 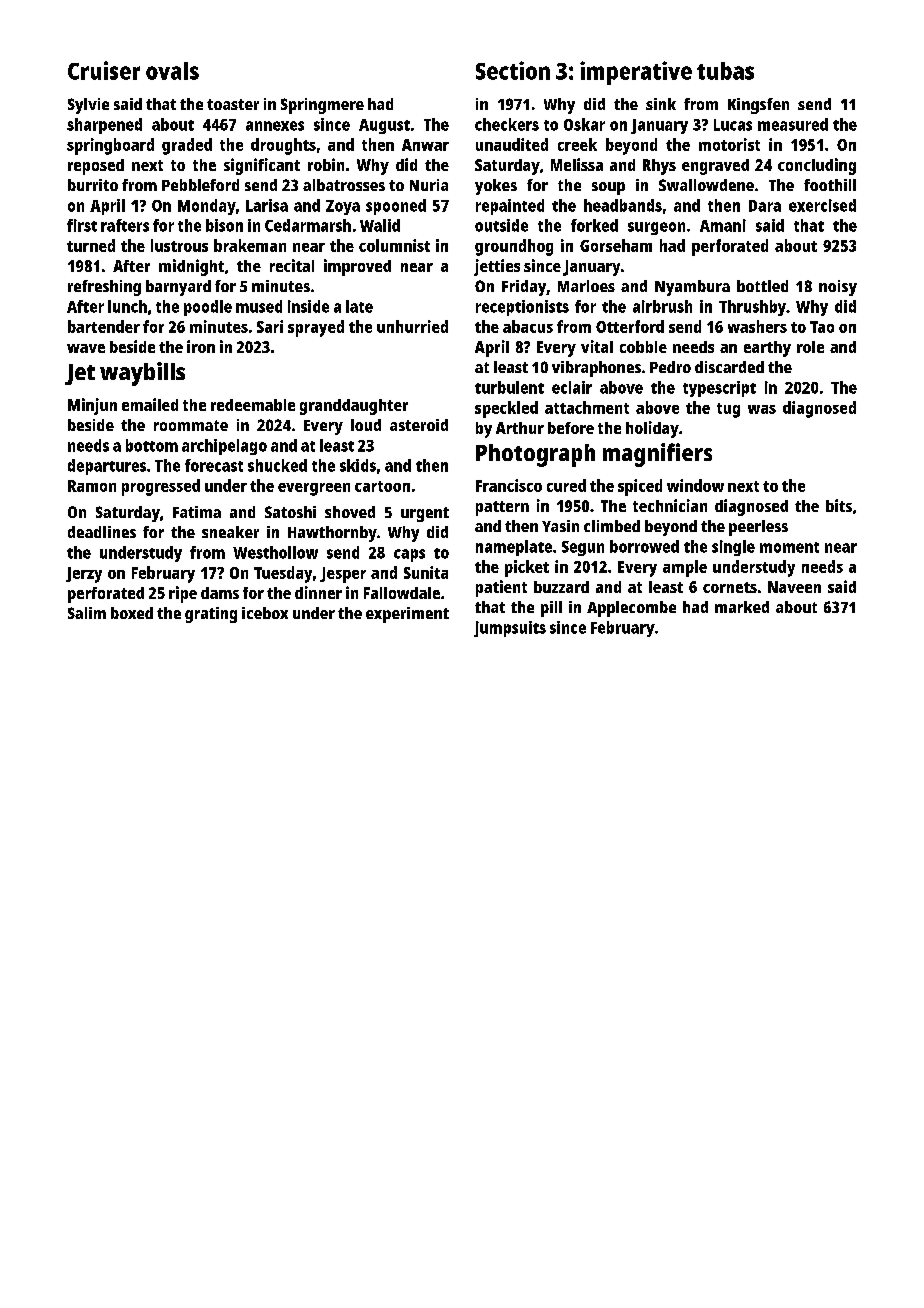 What do you see at coordinates (631, 609) in the page?
I see `Applecombe` at bounding box center [631, 609].
